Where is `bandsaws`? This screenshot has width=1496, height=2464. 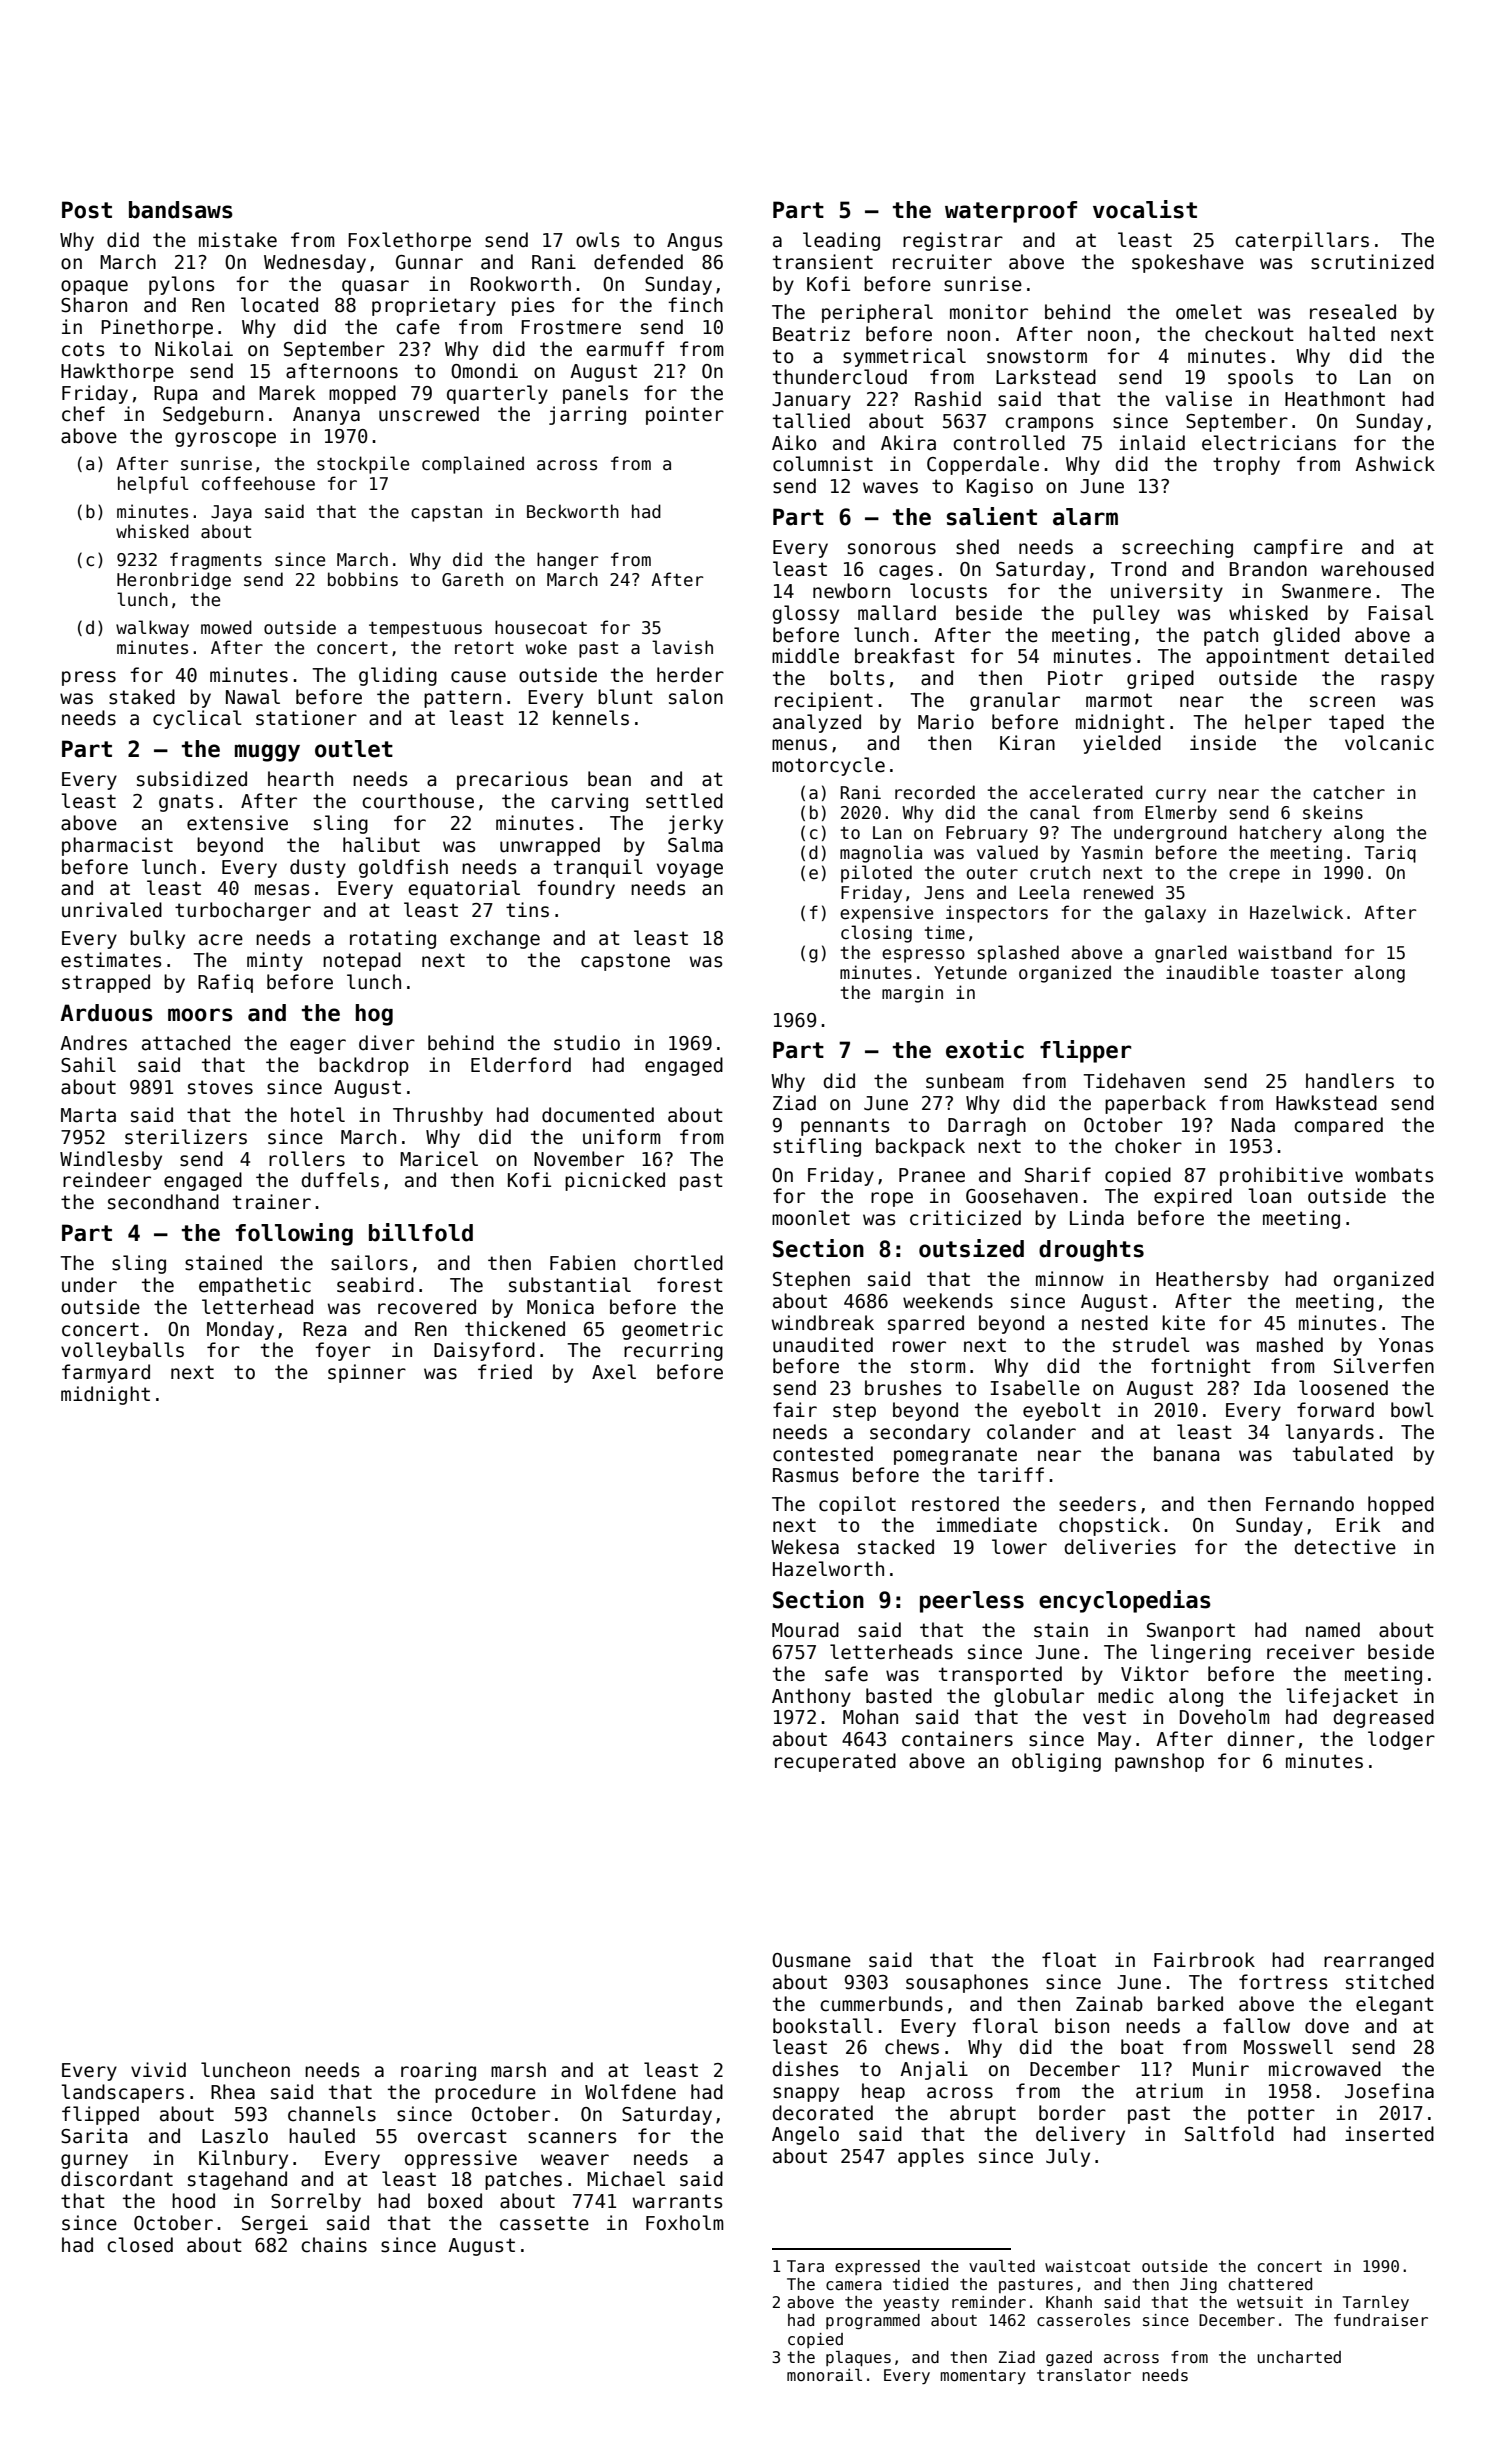 bandsaws is located at coordinates (181, 210).
